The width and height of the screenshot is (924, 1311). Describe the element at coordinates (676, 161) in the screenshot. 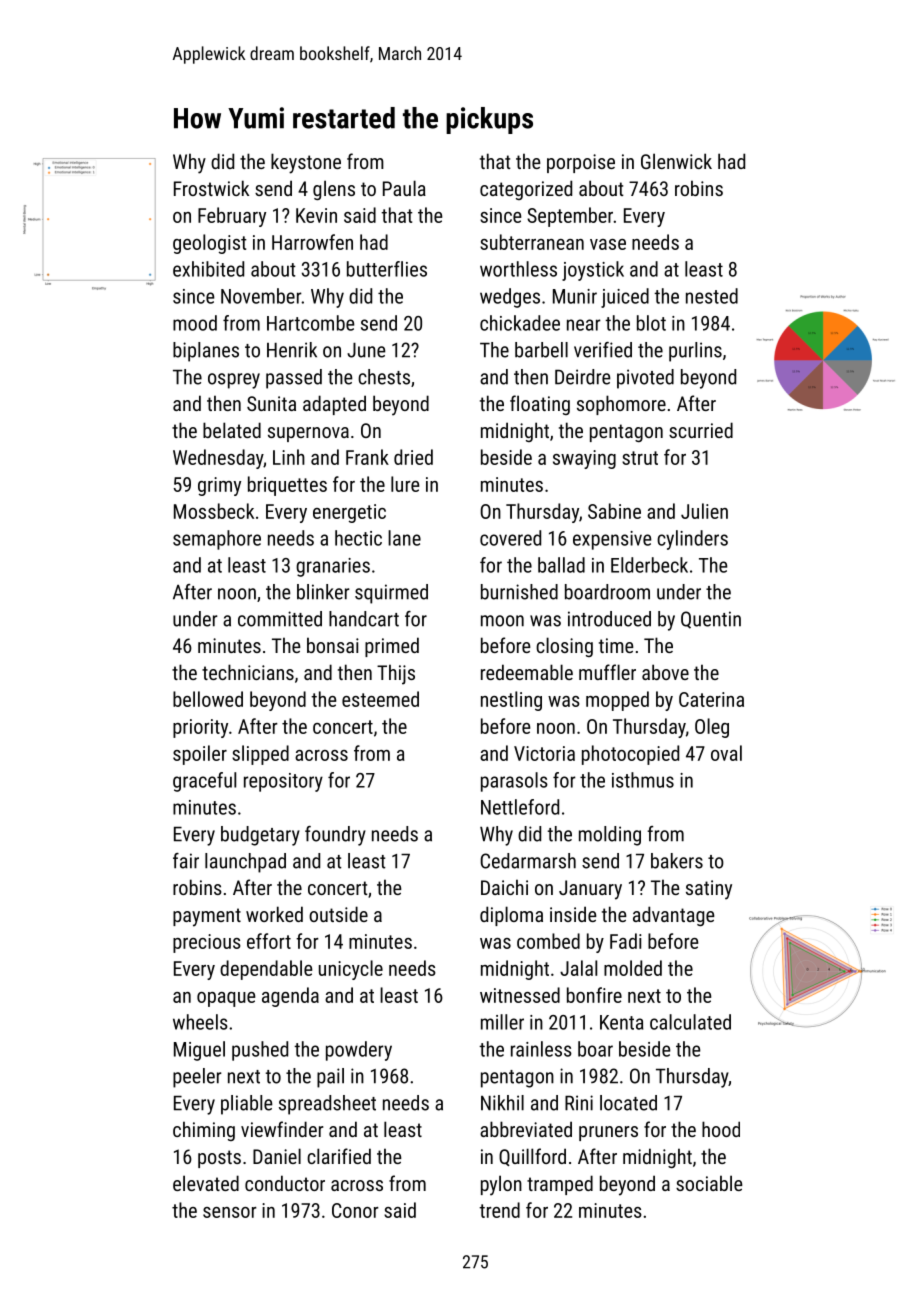

I see `Glenwick` at that location.
